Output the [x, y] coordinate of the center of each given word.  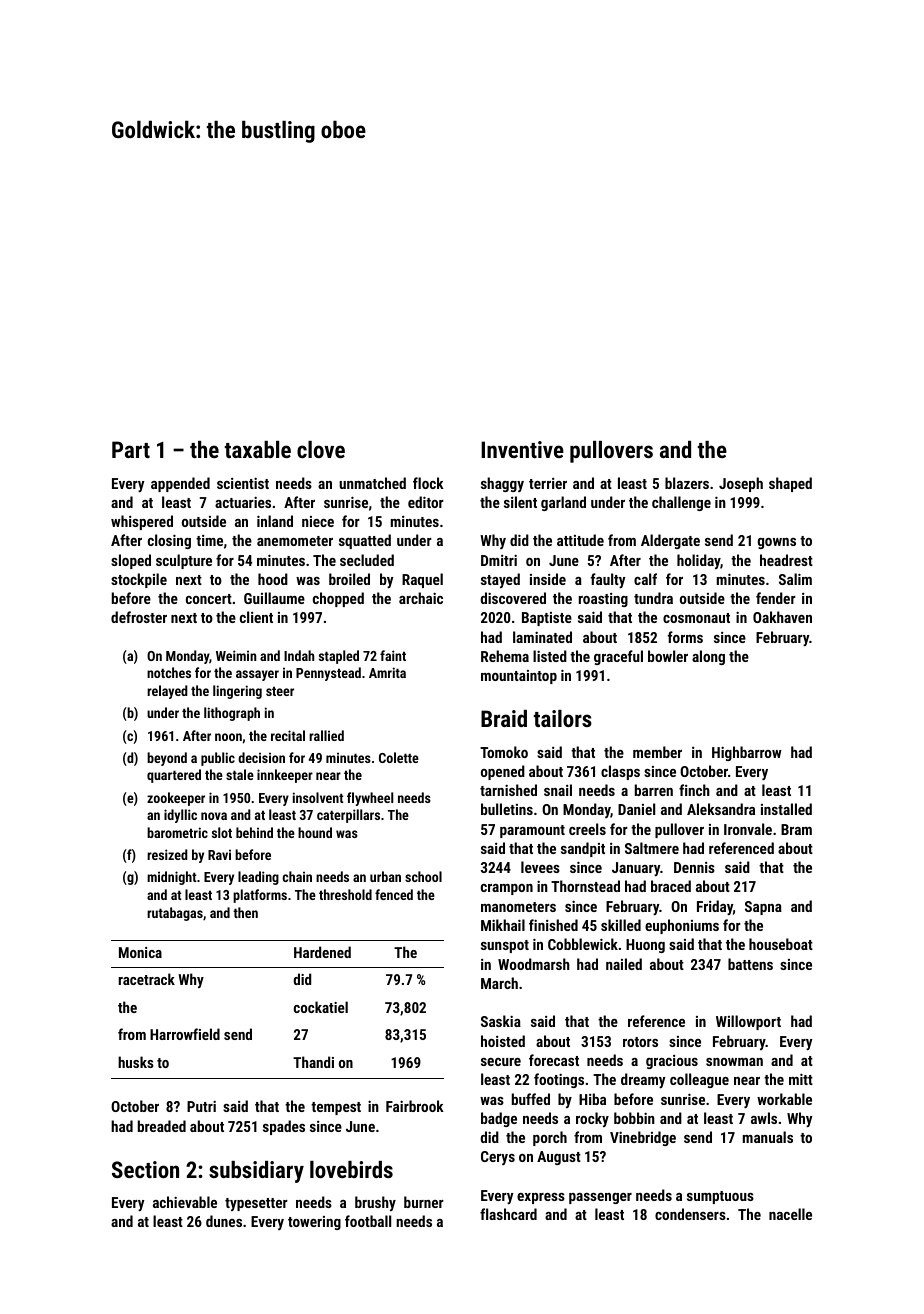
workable [784, 1099]
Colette [399, 757]
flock [428, 483]
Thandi [313, 1062]
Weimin [236, 655]
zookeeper [176, 799]
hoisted [503, 1041]
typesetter [256, 1204]
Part [131, 449]
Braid [504, 718]
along [708, 657]
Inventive [522, 449]
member [657, 752]
